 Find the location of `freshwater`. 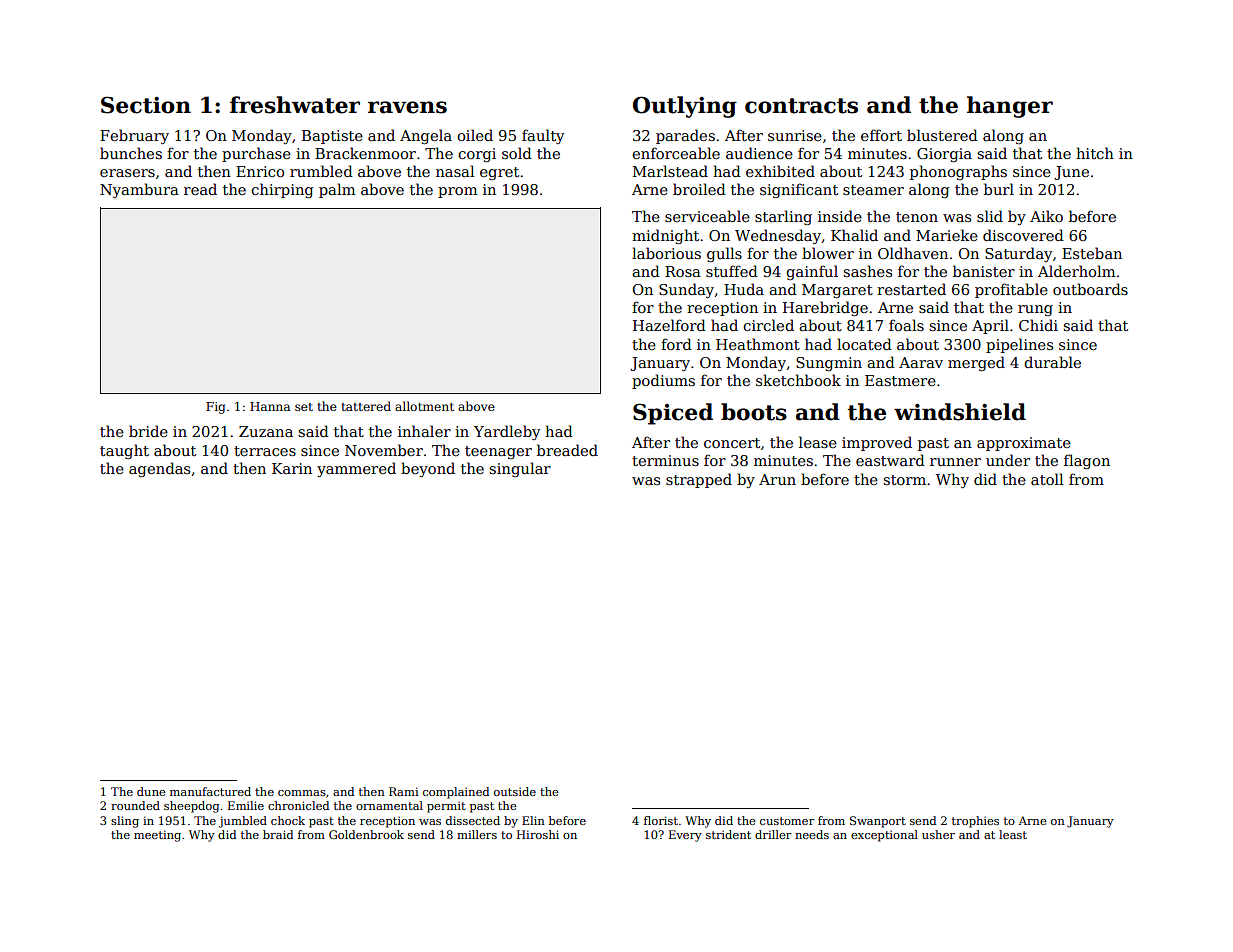

freshwater is located at coordinates (295, 105).
